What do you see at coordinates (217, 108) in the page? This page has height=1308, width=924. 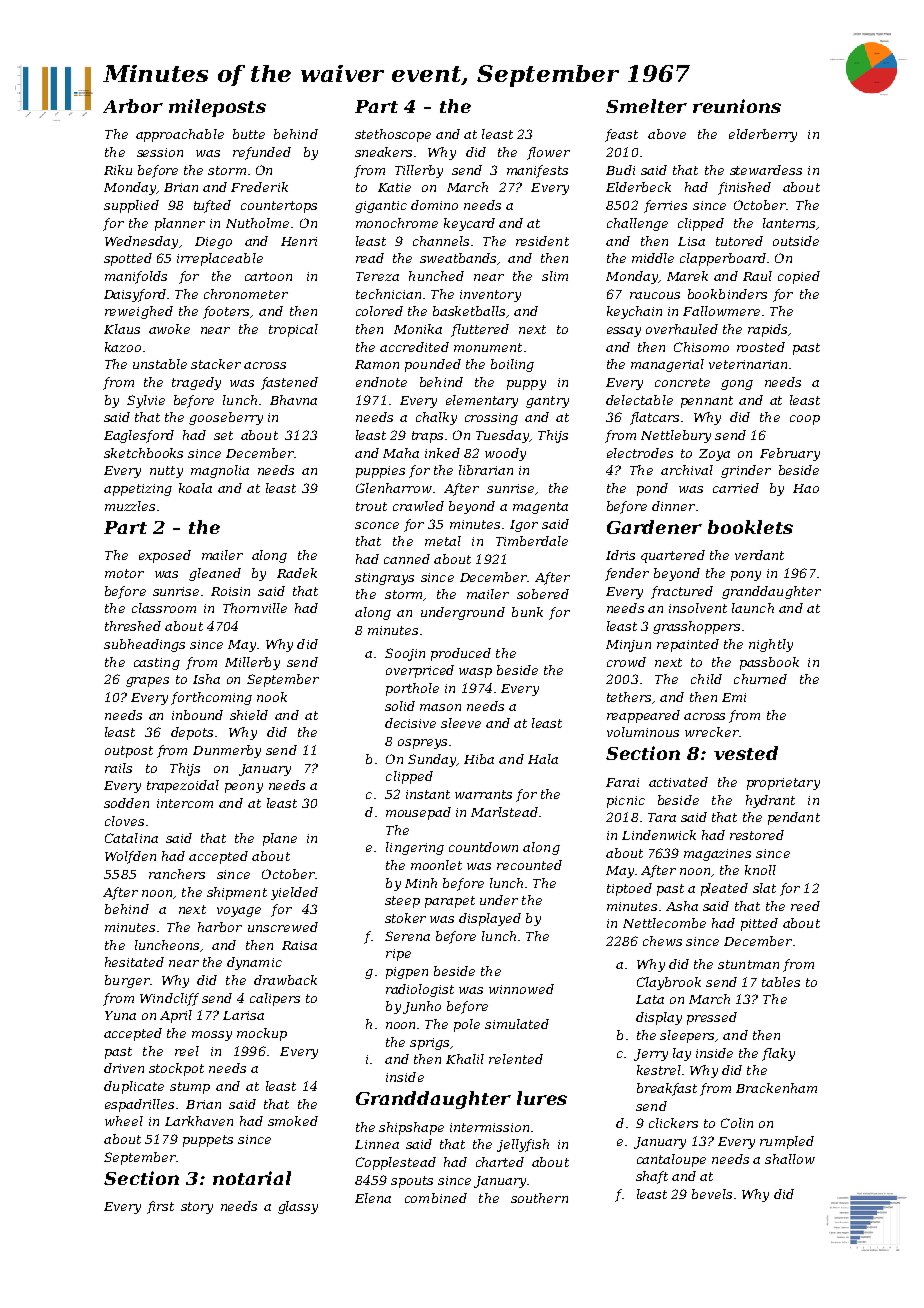 I see `mileposts` at bounding box center [217, 108].
